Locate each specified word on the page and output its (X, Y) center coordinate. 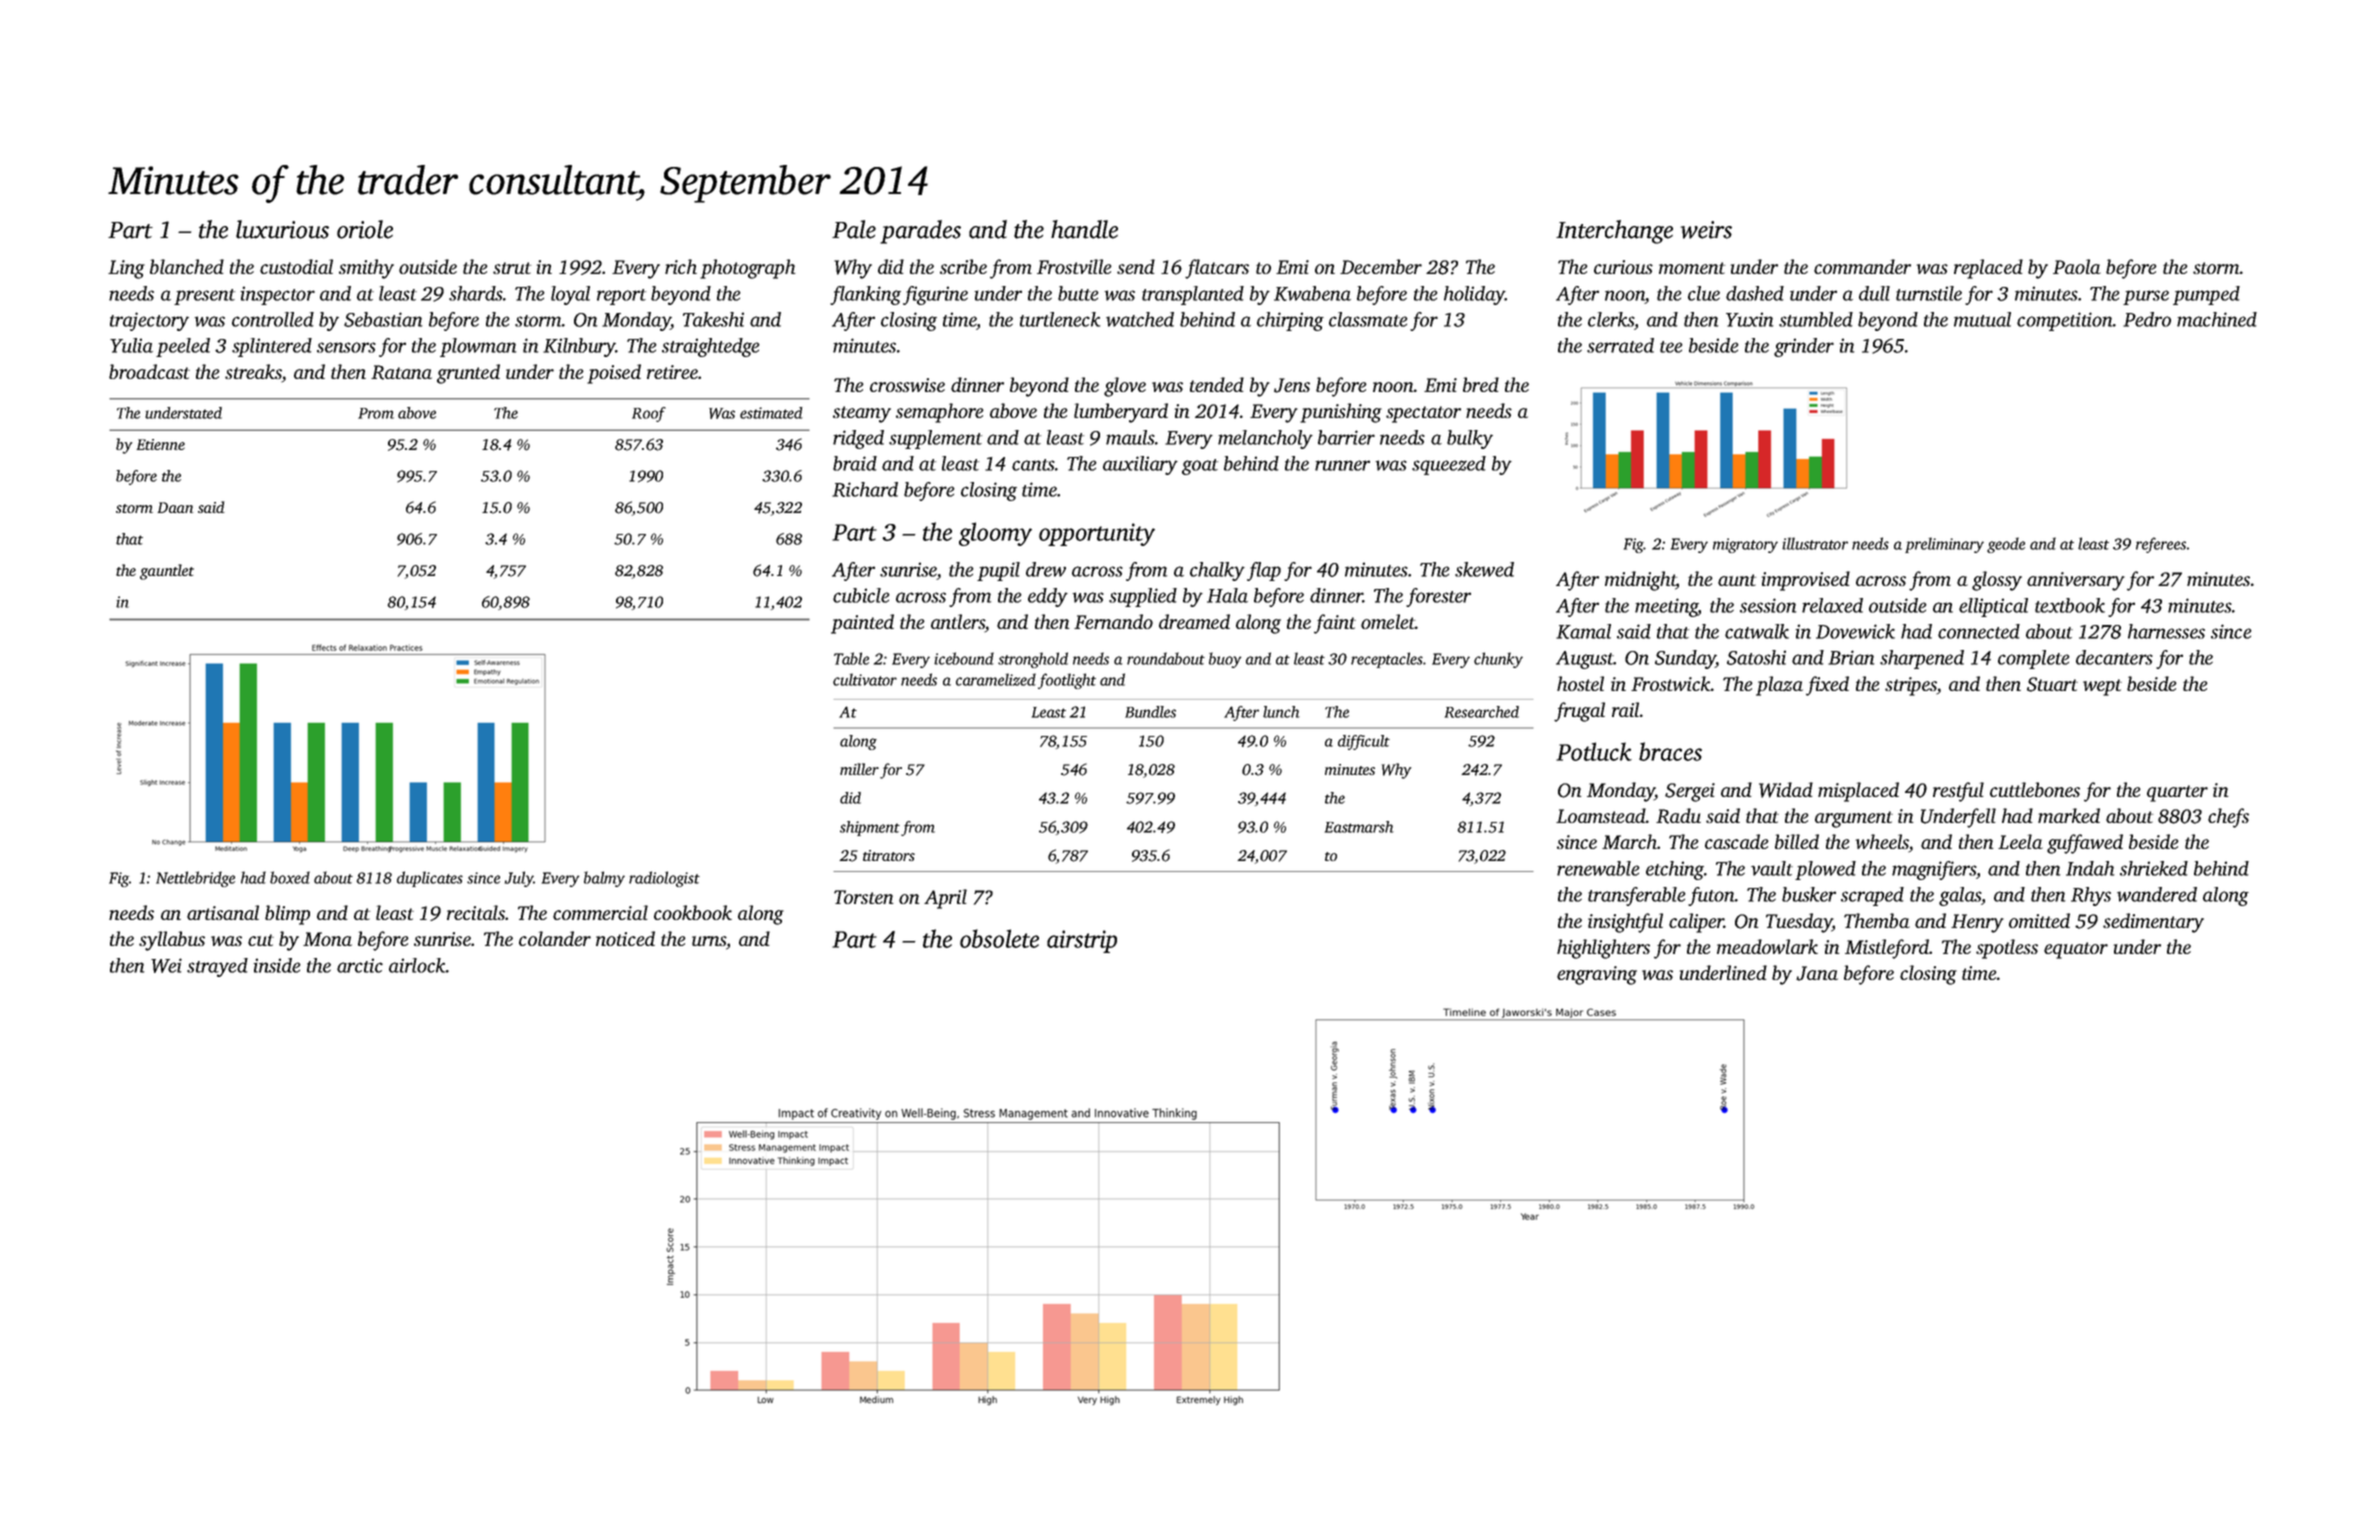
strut (512, 268)
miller (859, 769)
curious (1623, 267)
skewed (1484, 569)
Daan (175, 507)
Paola (2077, 266)
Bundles (1150, 712)
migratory (1745, 545)
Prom (376, 413)
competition (2065, 321)
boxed (290, 877)
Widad (1786, 790)
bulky (1470, 439)
